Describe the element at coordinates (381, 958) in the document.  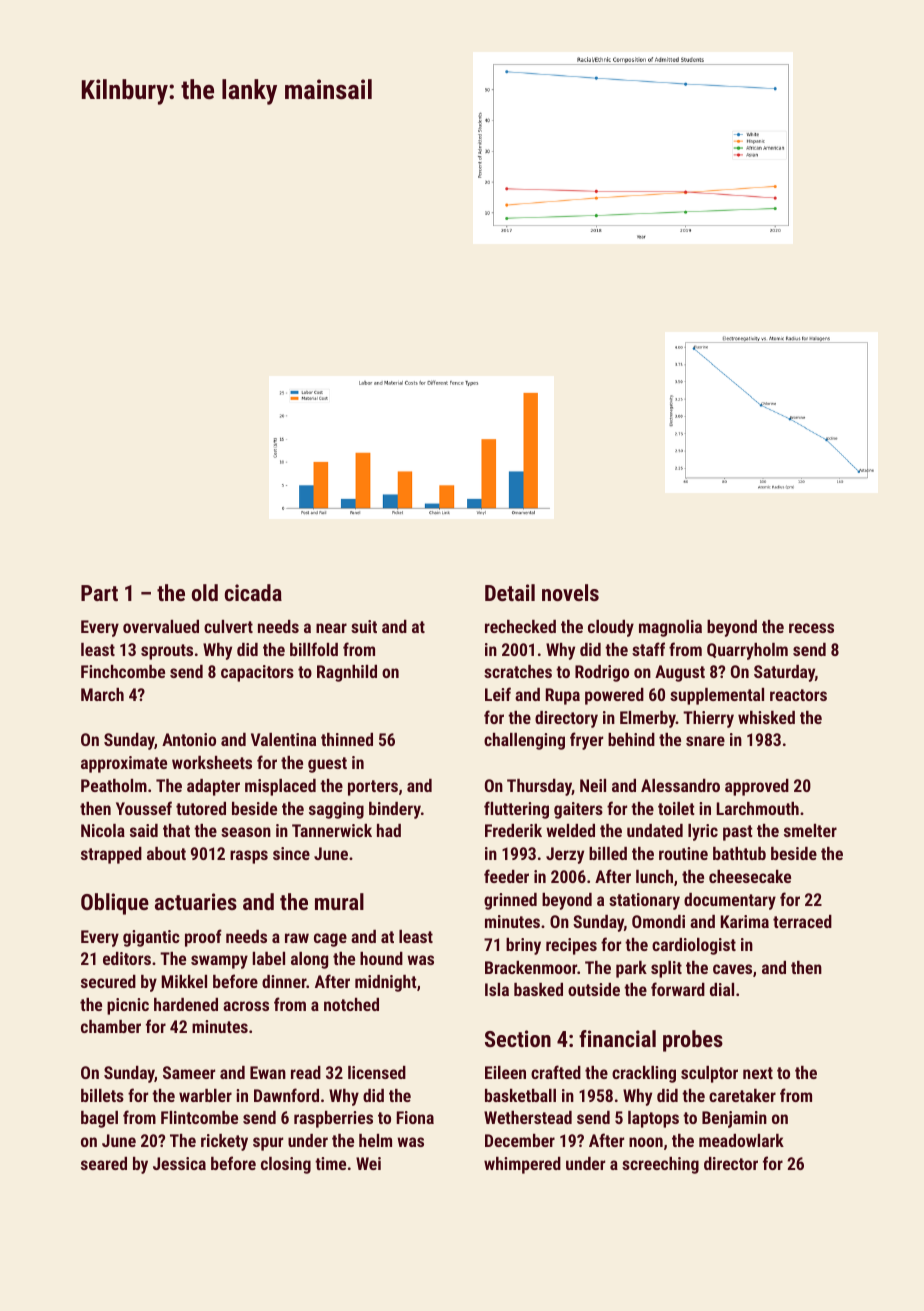
I see `hound` at that location.
